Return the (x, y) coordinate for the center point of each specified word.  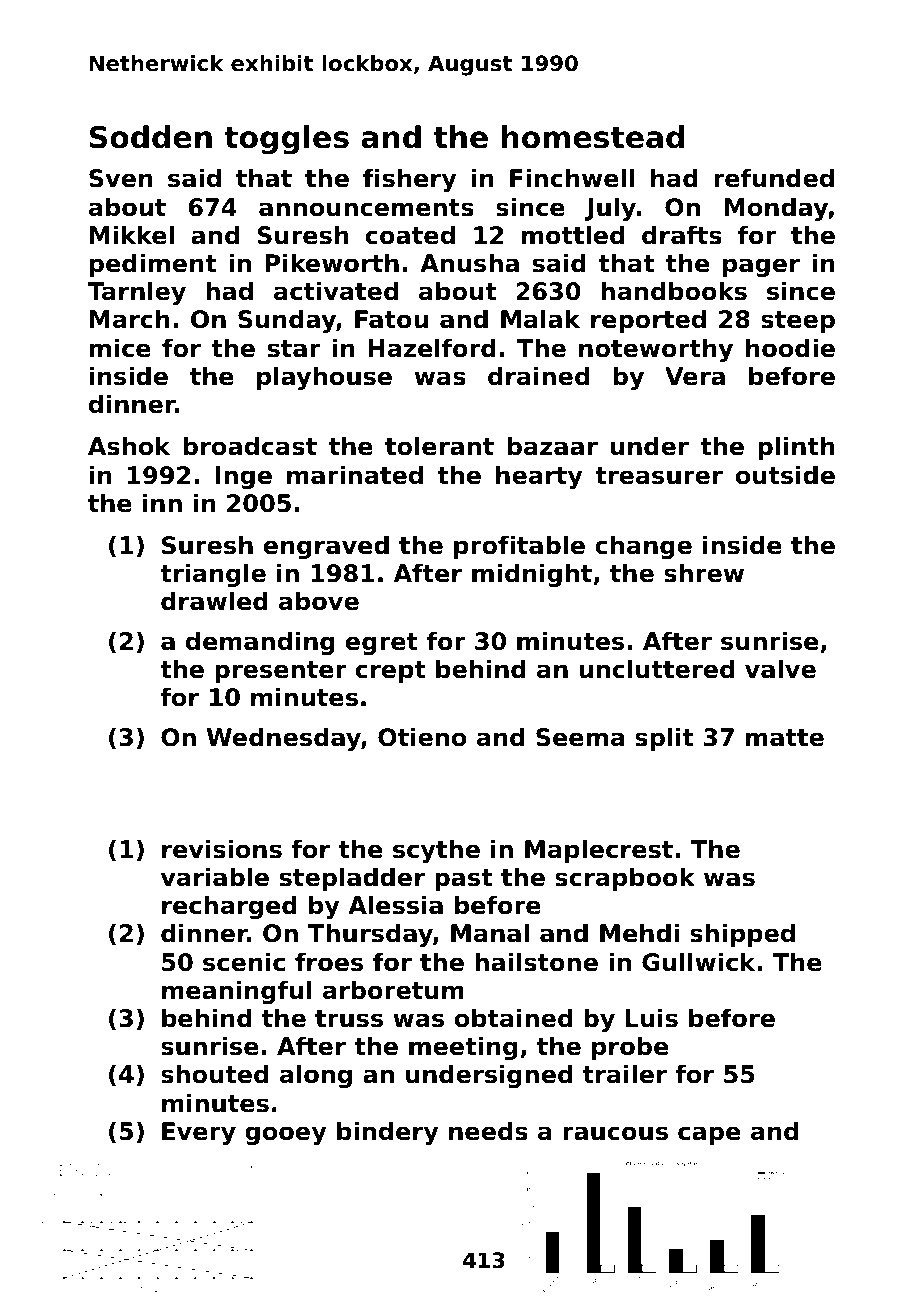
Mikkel (132, 235)
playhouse (324, 378)
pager (761, 267)
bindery (388, 1133)
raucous (615, 1133)
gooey (286, 1135)
